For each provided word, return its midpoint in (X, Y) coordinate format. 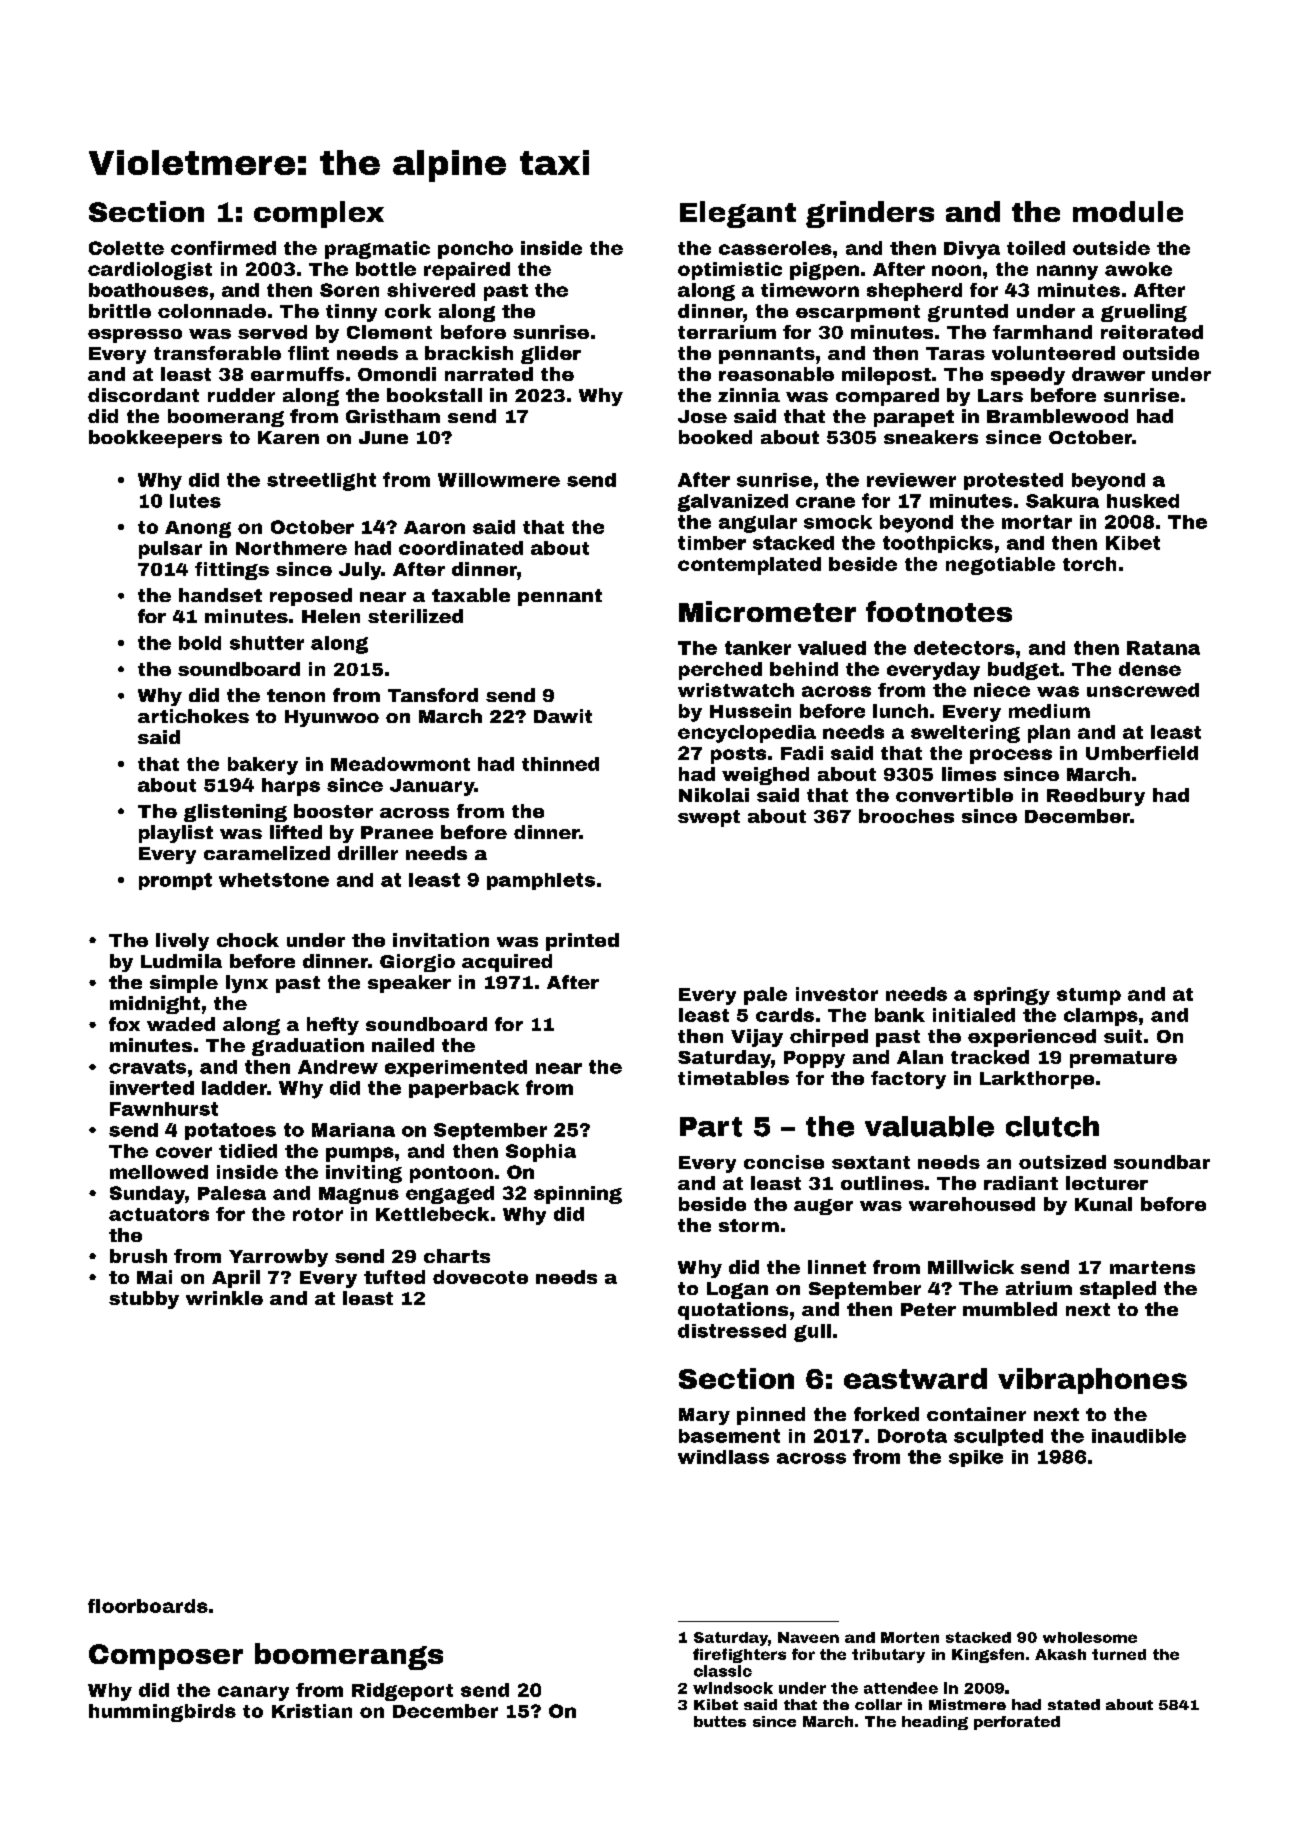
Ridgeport (402, 1692)
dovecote (480, 1277)
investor (837, 994)
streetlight (321, 482)
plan (1049, 734)
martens (1152, 1267)
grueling (1144, 313)
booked (715, 437)
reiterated (1152, 332)
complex (319, 214)
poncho (475, 250)
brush (138, 1256)
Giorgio (417, 963)
